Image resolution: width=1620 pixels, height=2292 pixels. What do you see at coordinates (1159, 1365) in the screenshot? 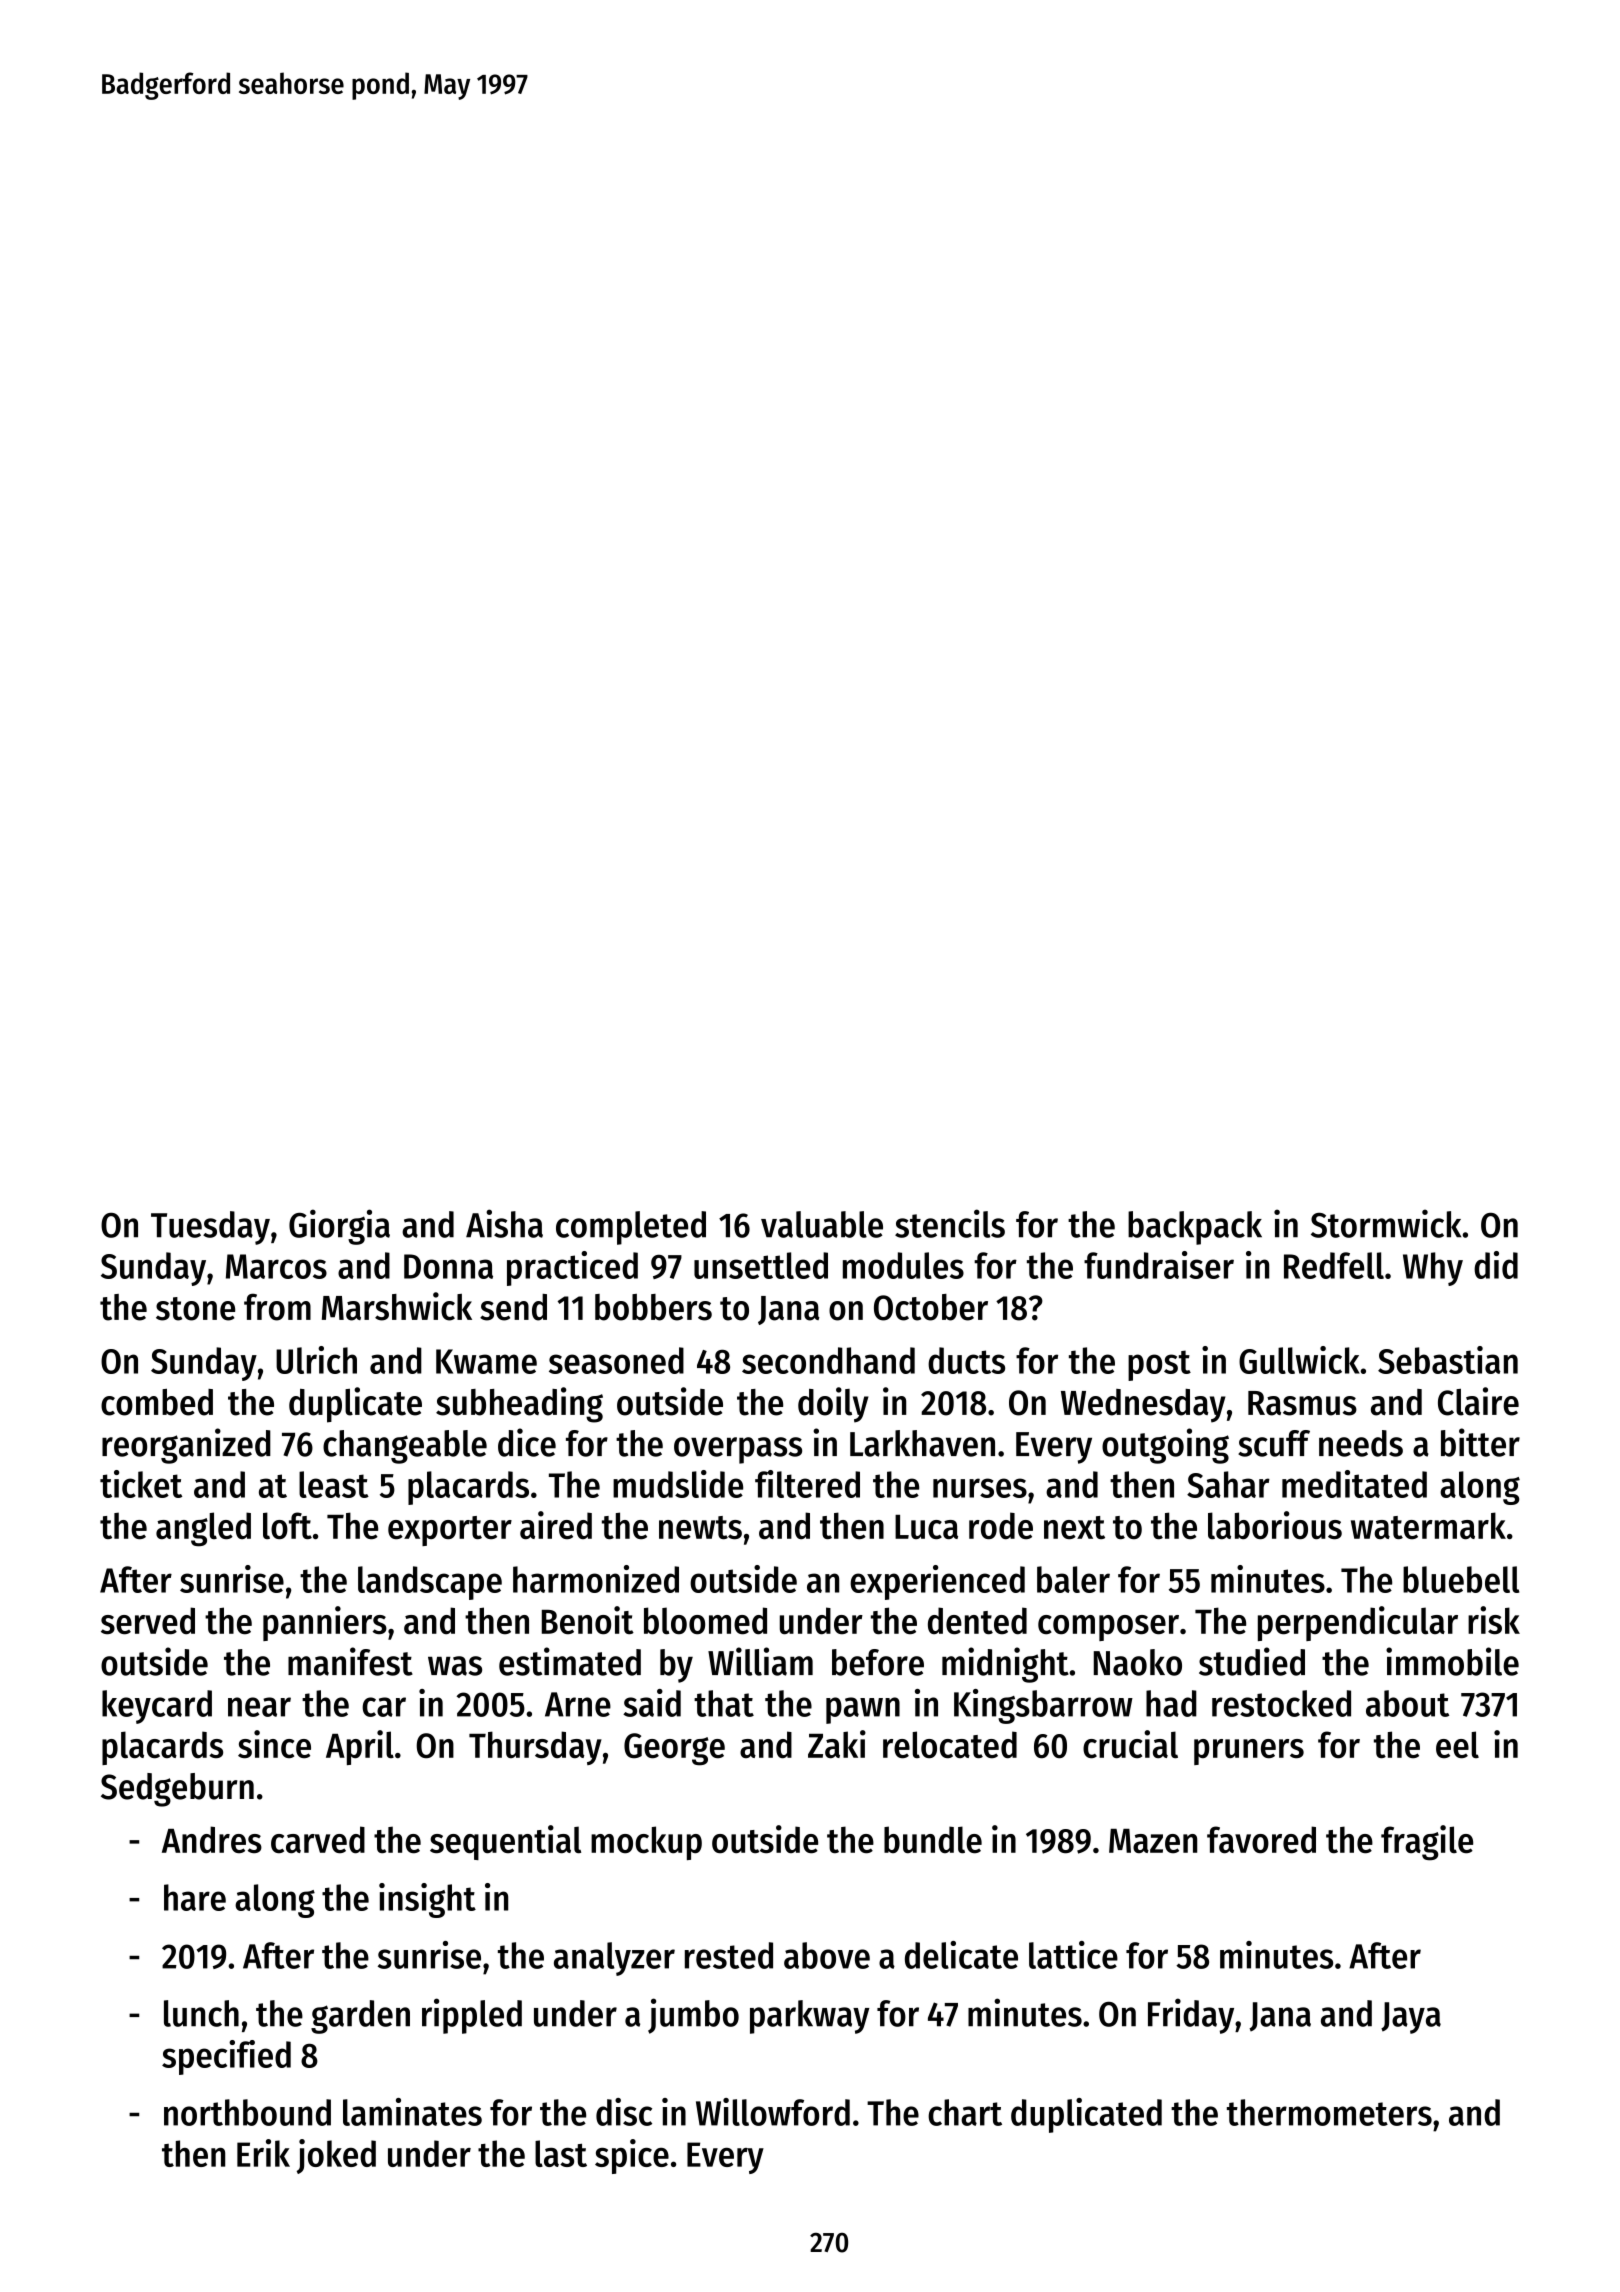
I see `post` at bounding box center [1159, 1365].
